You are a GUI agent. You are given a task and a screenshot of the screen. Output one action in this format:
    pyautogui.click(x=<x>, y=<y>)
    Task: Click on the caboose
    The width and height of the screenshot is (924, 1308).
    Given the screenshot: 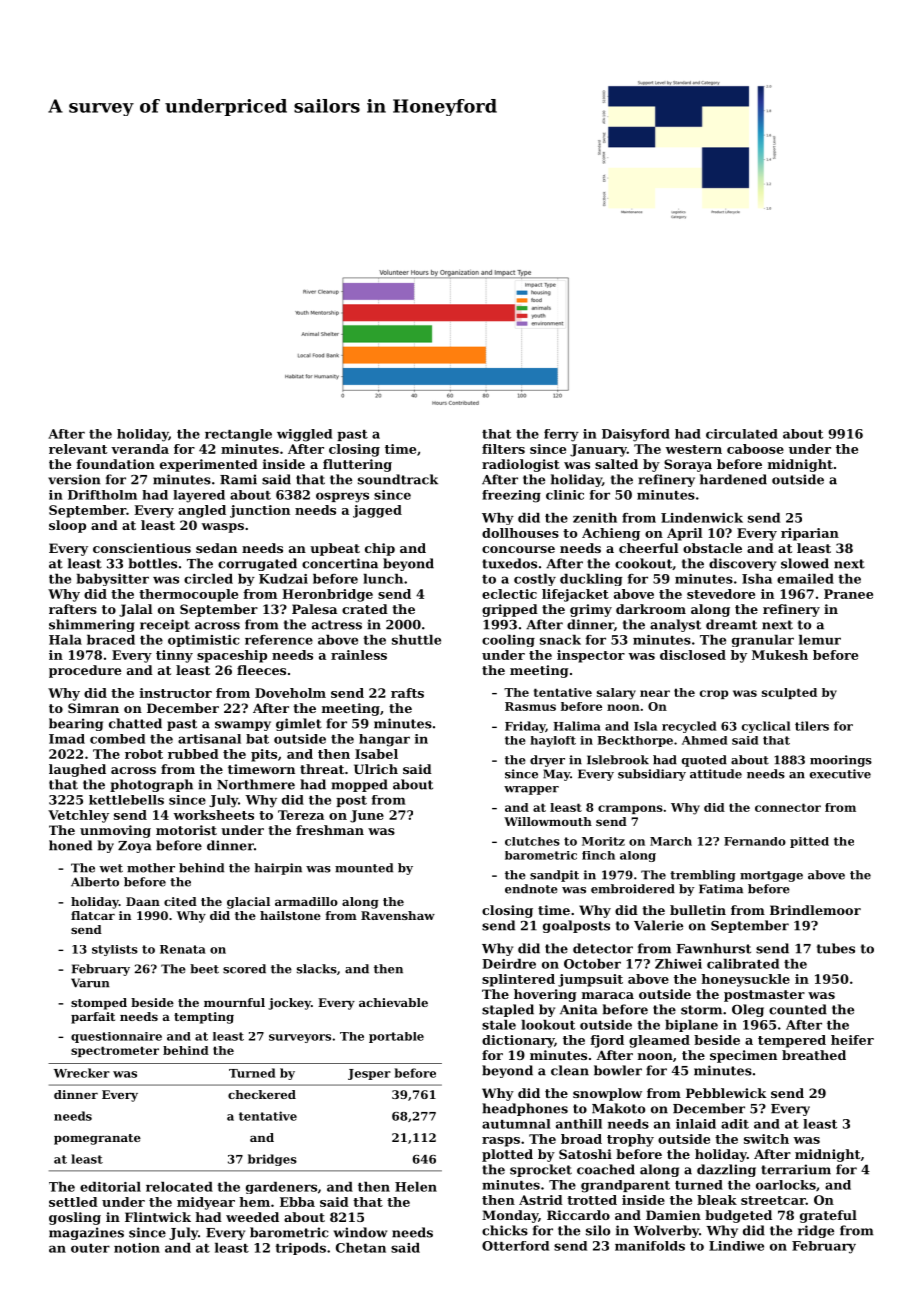 What is the action you would take?
    pyautogui.click(x=755, y=449)
